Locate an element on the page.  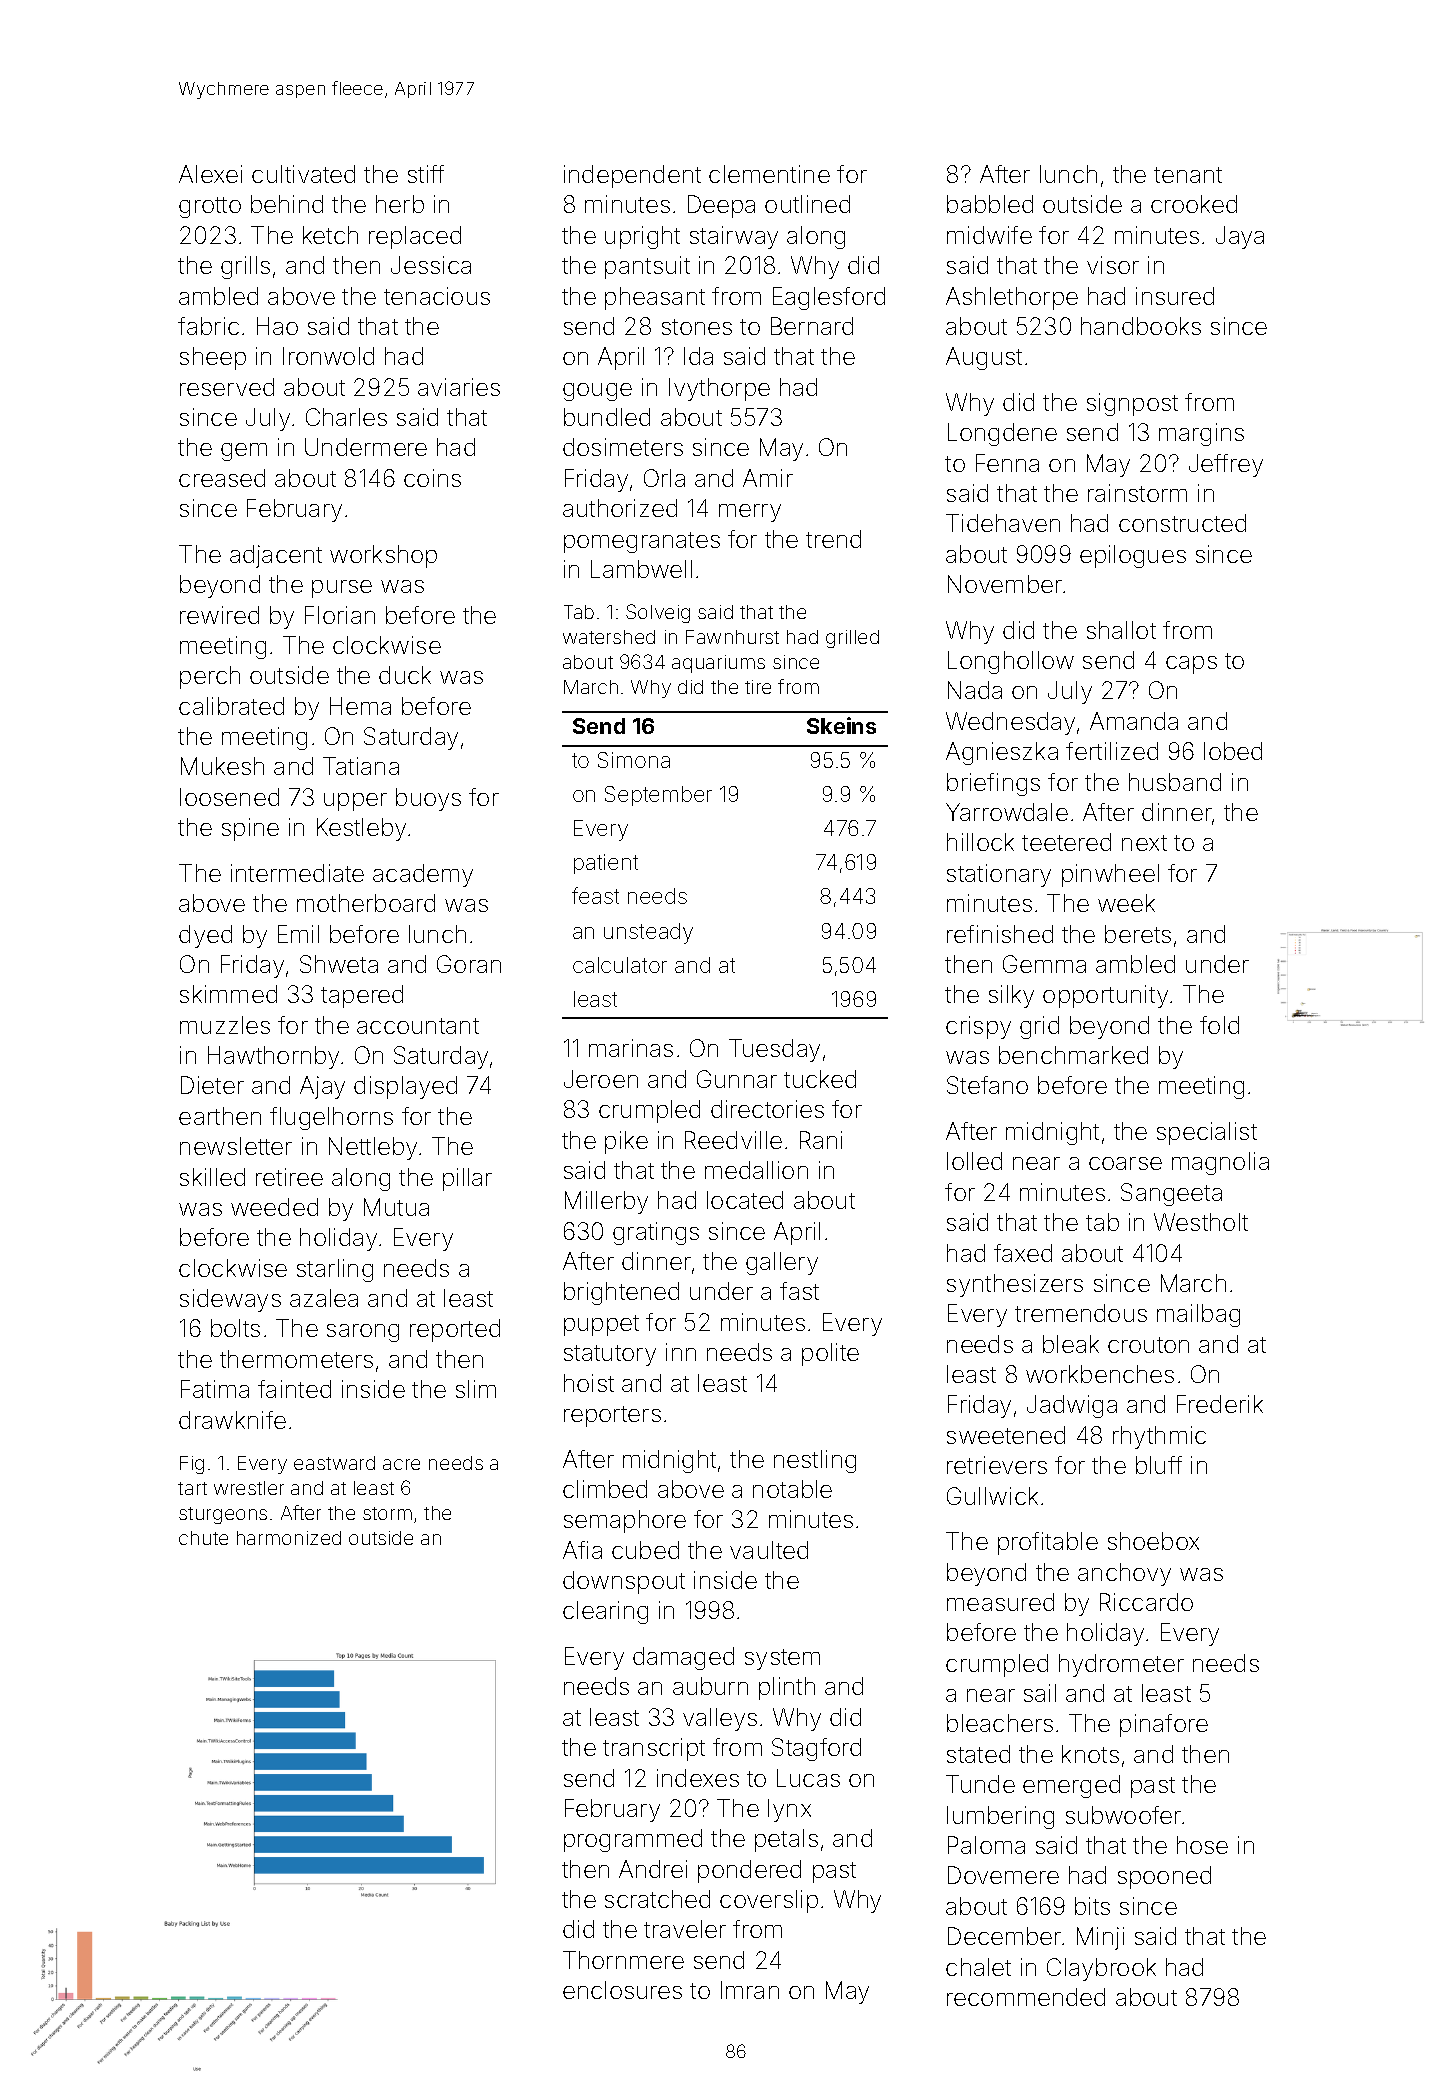
coarse is located at coordinates (1125, 1163).
